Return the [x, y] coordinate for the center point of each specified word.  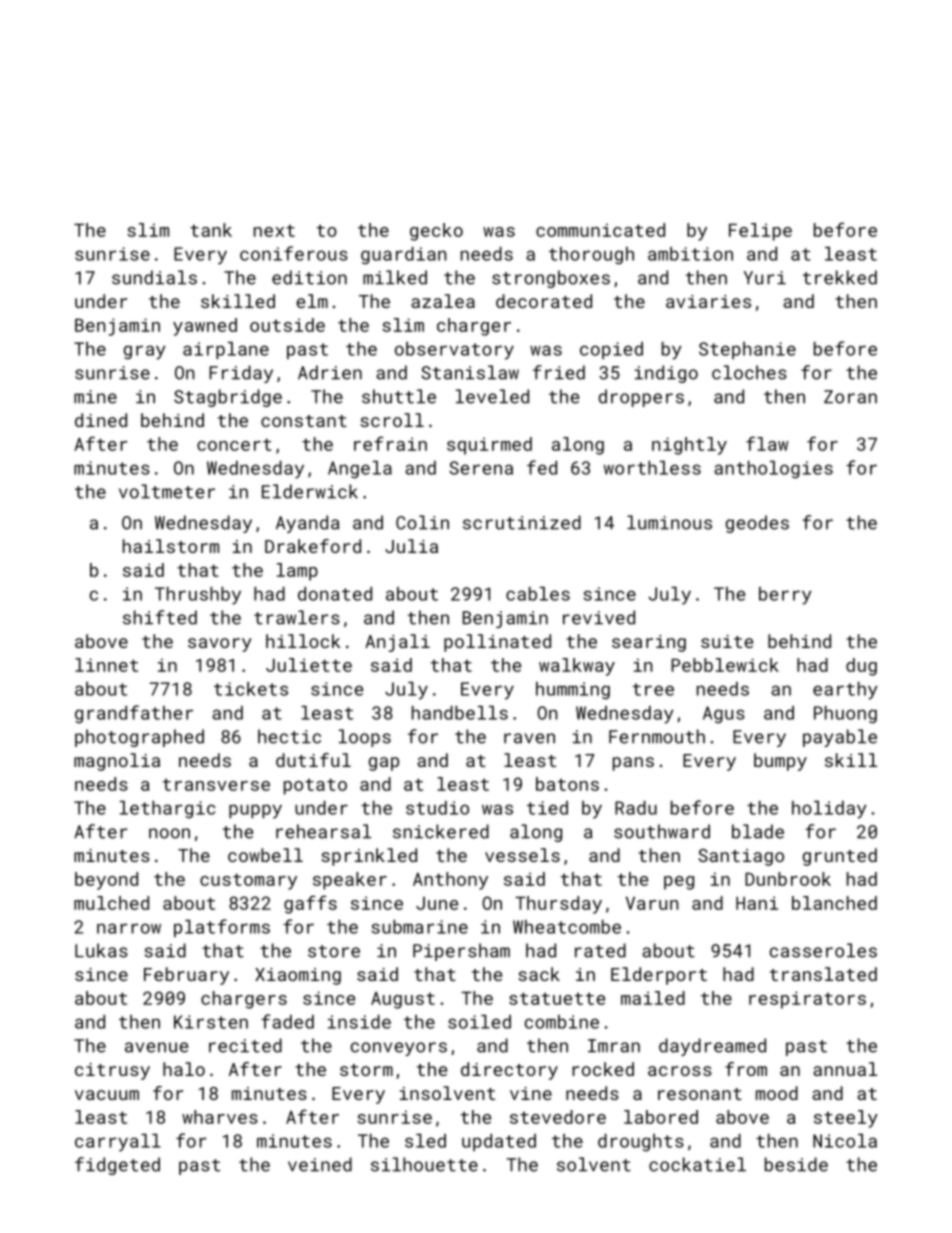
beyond [106, 881]
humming [573, 691]
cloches [749, 372]
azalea [443, 301]
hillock [303, 641]
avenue [156, 1047]
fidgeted [117, 1166]
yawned [205, 327]
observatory [454, 351]
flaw [767, 443]
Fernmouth [657, 736]
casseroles [823, 950]
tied [547, 808]
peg [679, 883]
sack [539, 974]
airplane [226, 350]
